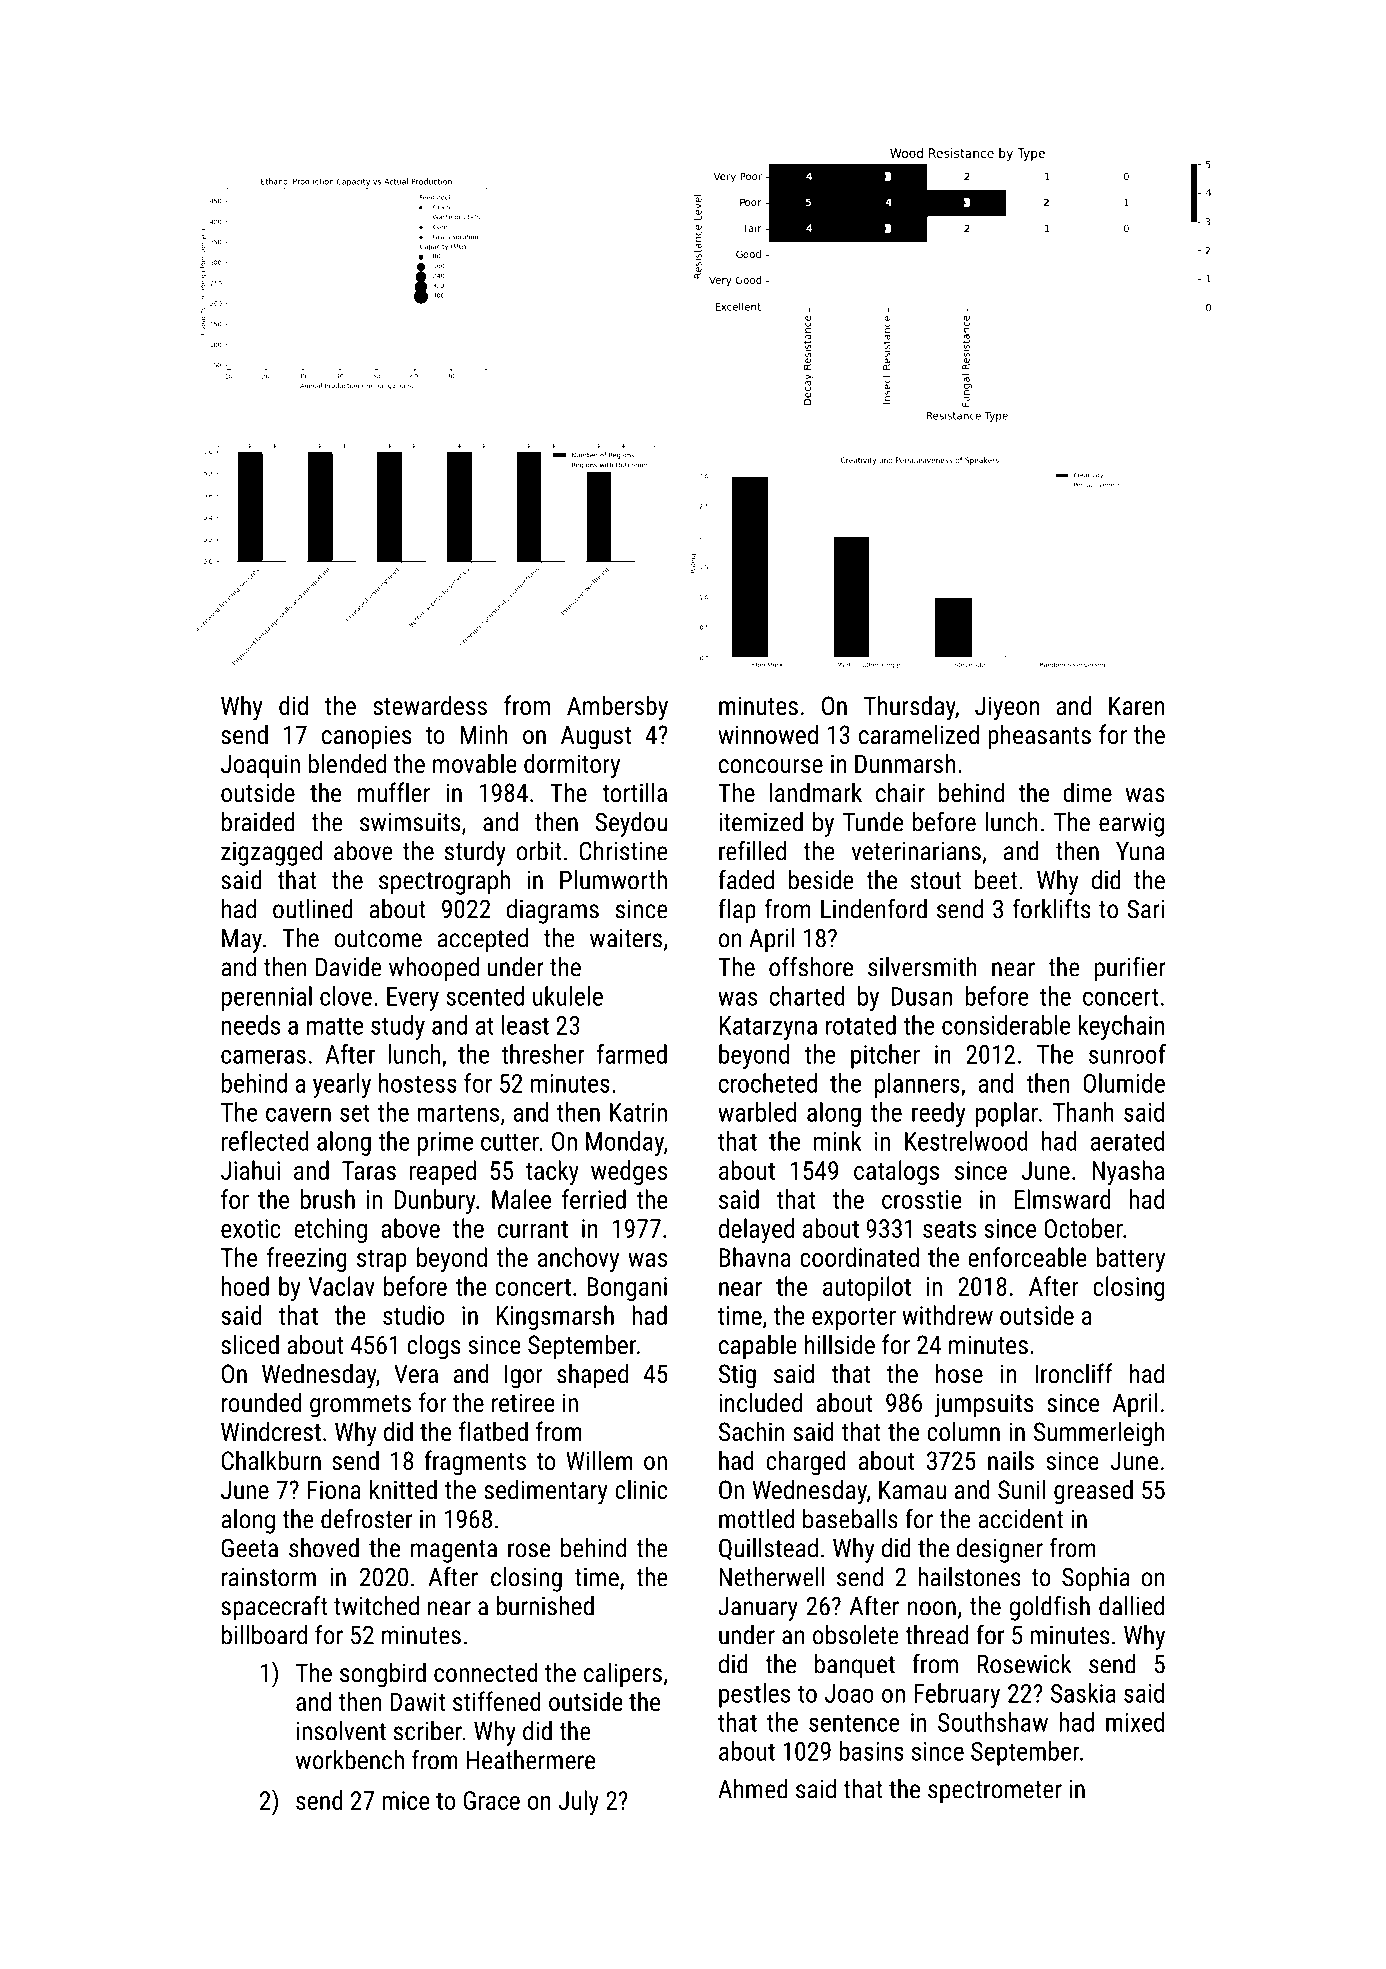 Image resolution: width=1386 pixels, height=1969 pixels. I want to click on jumpsuits, so click(983, 1405).
